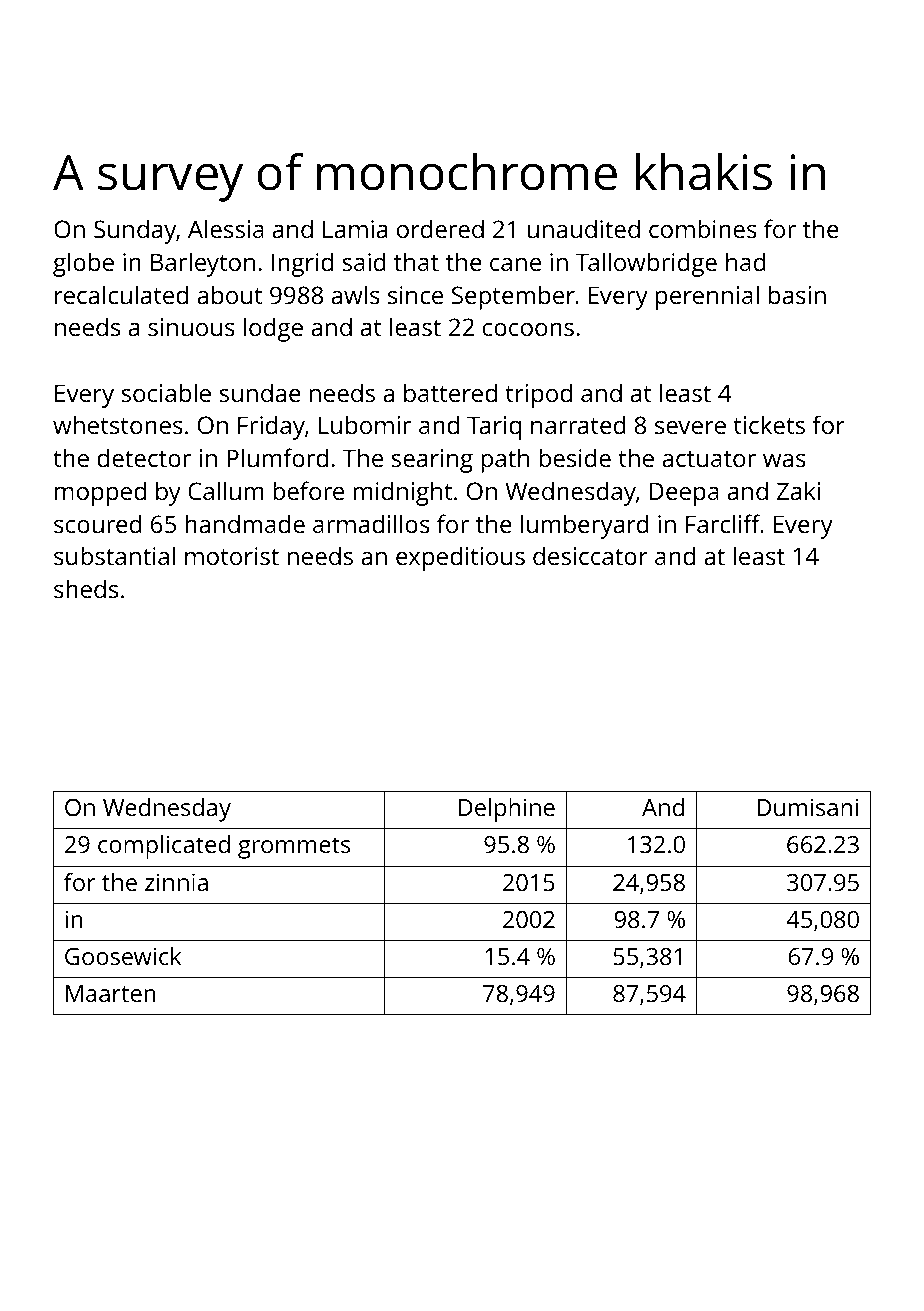 The image size is (924, 1311). Describe the element at coordinates (723, 523) in the image. I see `Farcliff` at that location.
